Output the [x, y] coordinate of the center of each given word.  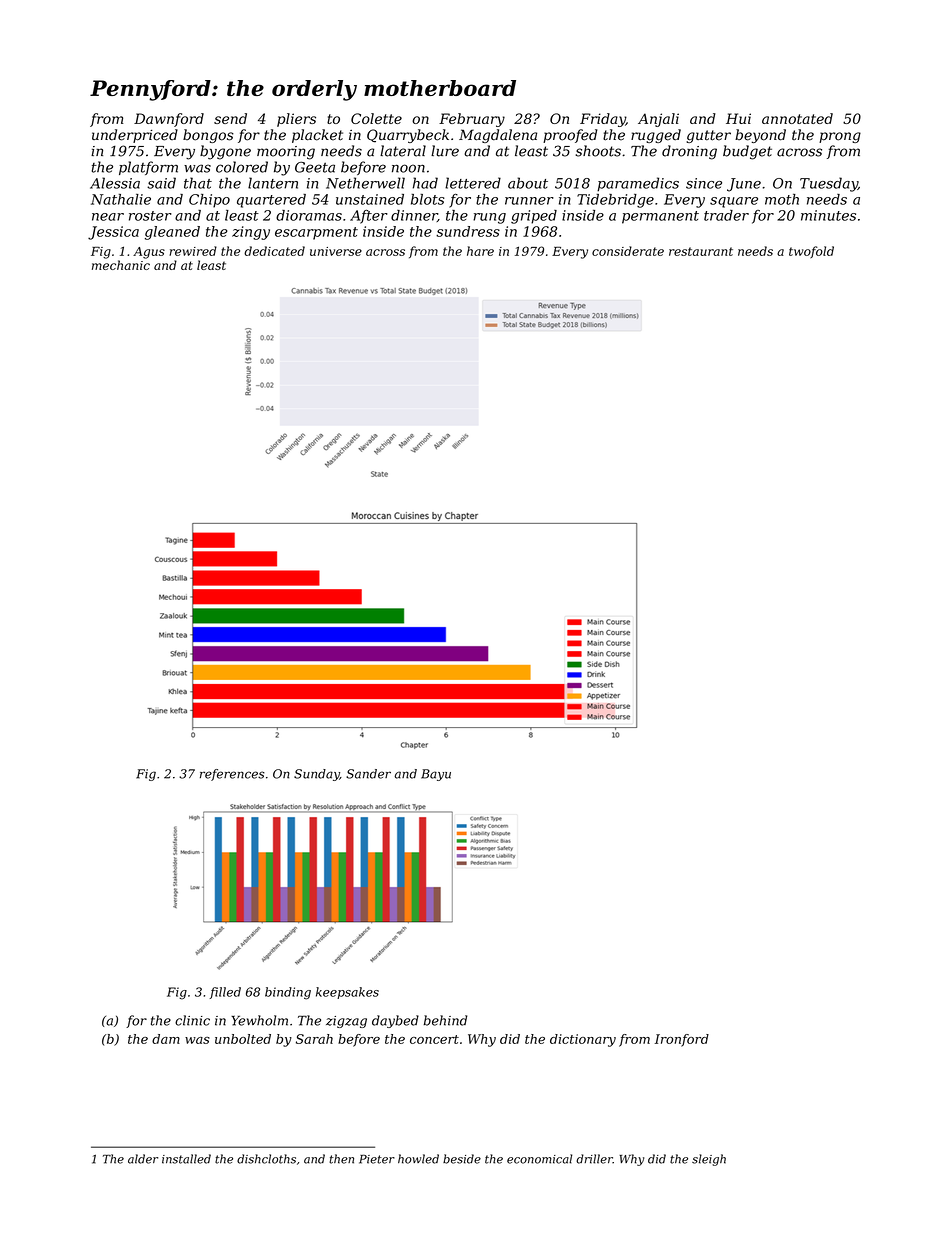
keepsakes [347, 993]
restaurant [701, 251]
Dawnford [169, 120]
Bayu [436, 775]
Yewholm [259, 1020]
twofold [811, 252]
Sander [368, 774]
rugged [656, 136]
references [232, 775]
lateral [403, 151]
